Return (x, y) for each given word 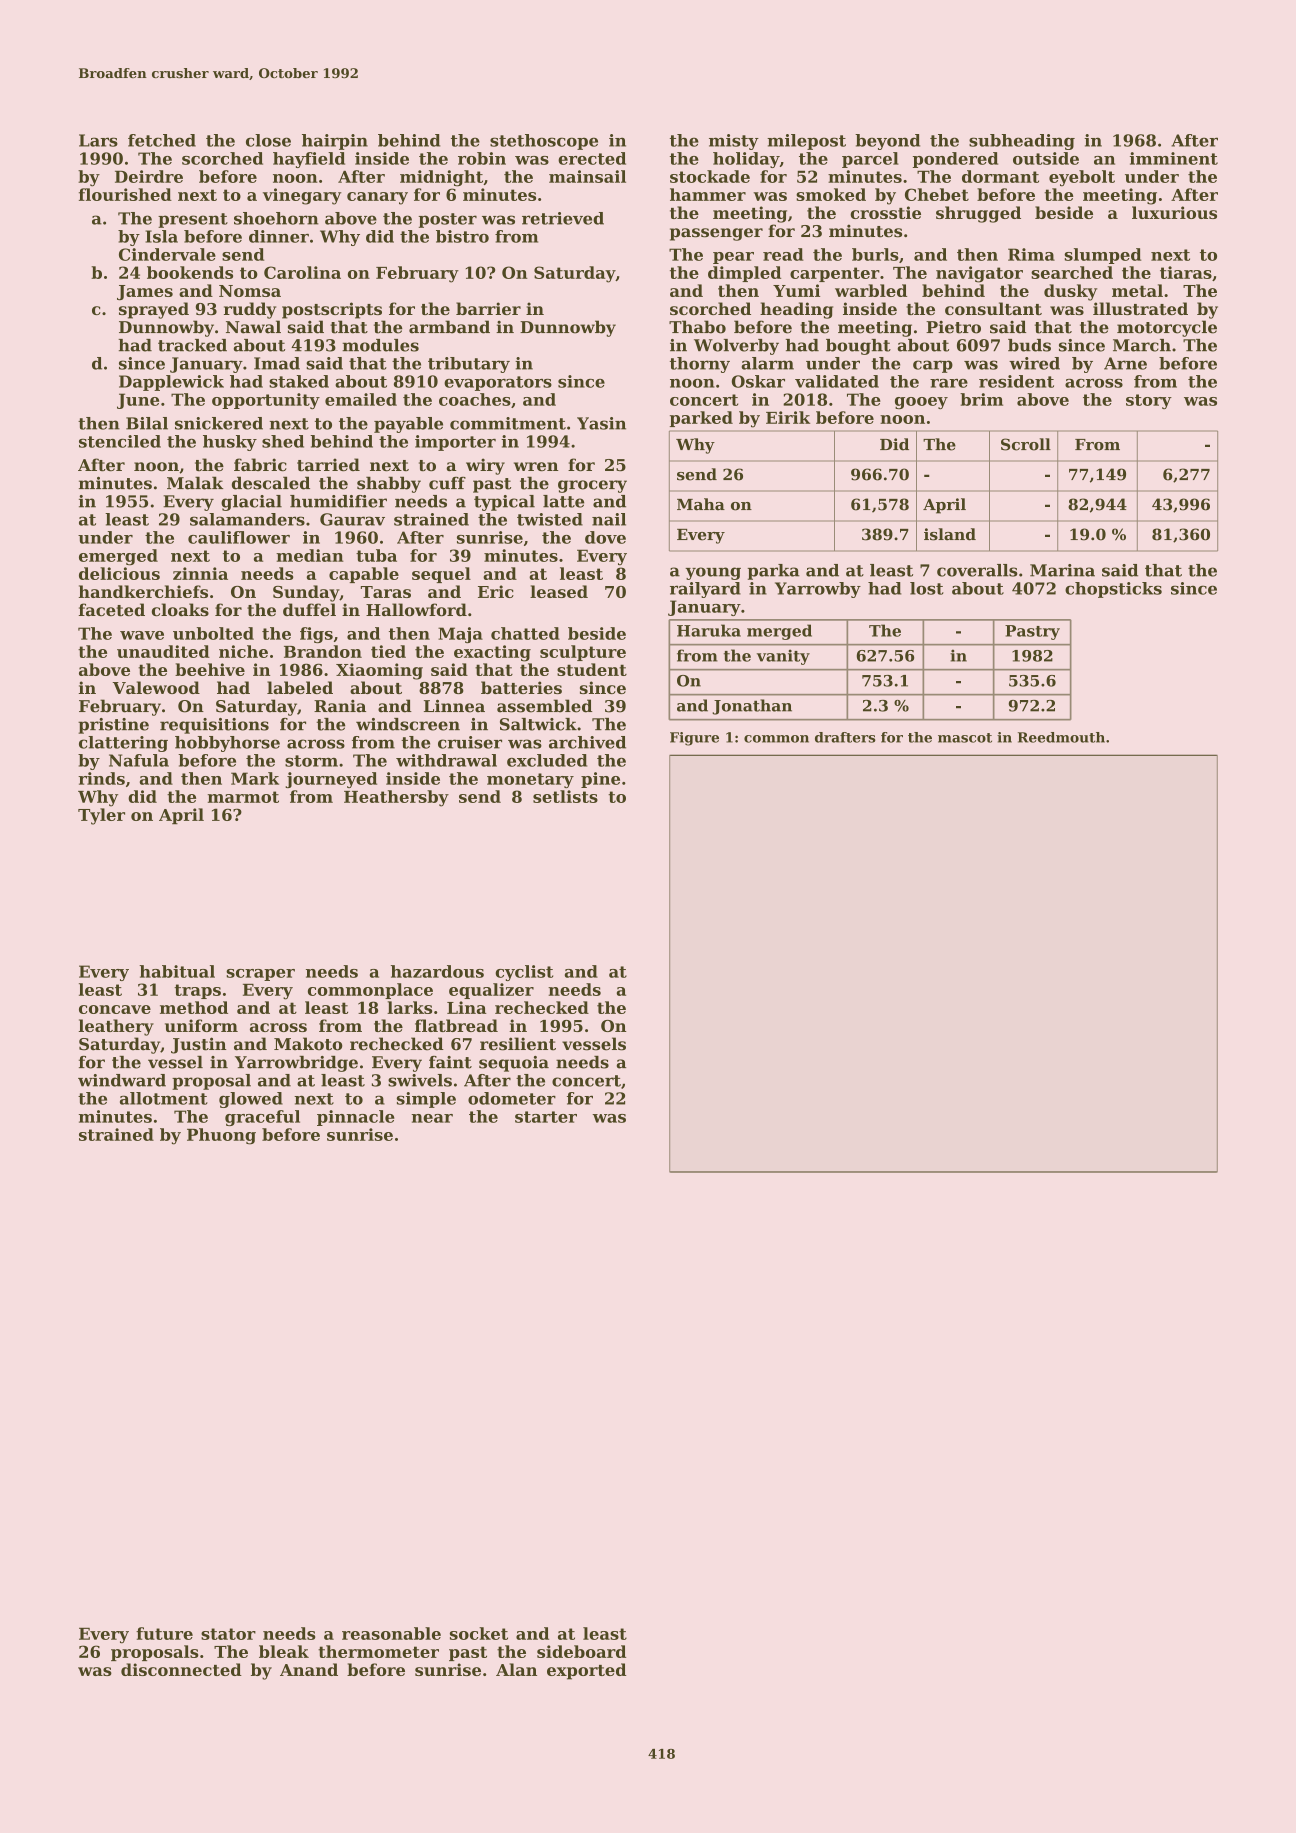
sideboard (581, 1651)
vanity (783, 657)
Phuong (221, 1136)
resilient (518, 1044)
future (164, 1633)
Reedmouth (1061, 737)
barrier (488, 308)
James (145, 292)
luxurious (1174, 212)
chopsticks (1113, 590)
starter (546, 1117)
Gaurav (352, 519)
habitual (177, 971)
